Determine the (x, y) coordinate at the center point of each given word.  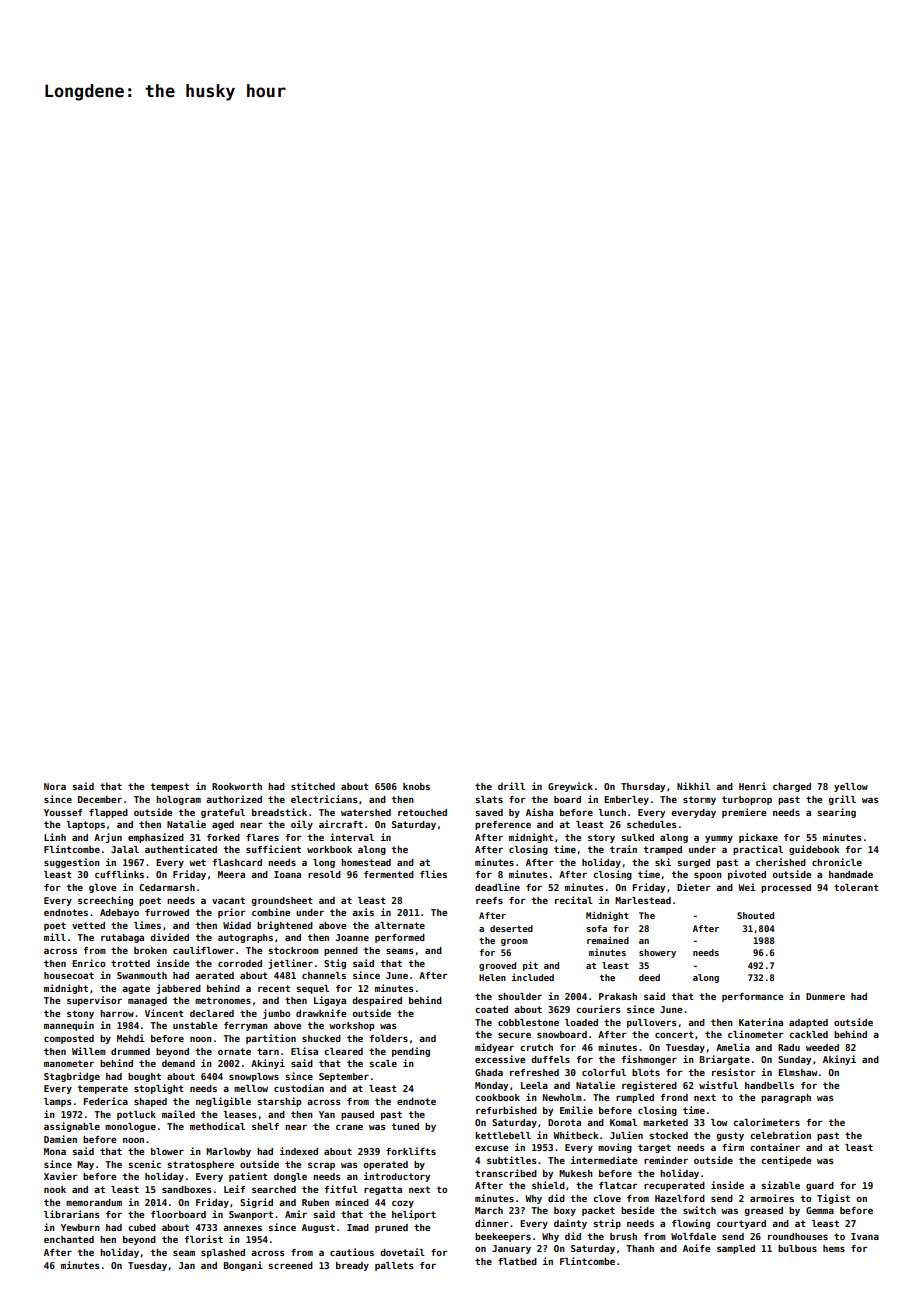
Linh (55, 837)
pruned (391, 1228)
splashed (223, 1253)
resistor (734, 1072)
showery (657, 953)
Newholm (562, 1097)
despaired (377, 1001)
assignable (72, 1127)
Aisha (539, 812)
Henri (753, 786)
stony (80, 1014)
